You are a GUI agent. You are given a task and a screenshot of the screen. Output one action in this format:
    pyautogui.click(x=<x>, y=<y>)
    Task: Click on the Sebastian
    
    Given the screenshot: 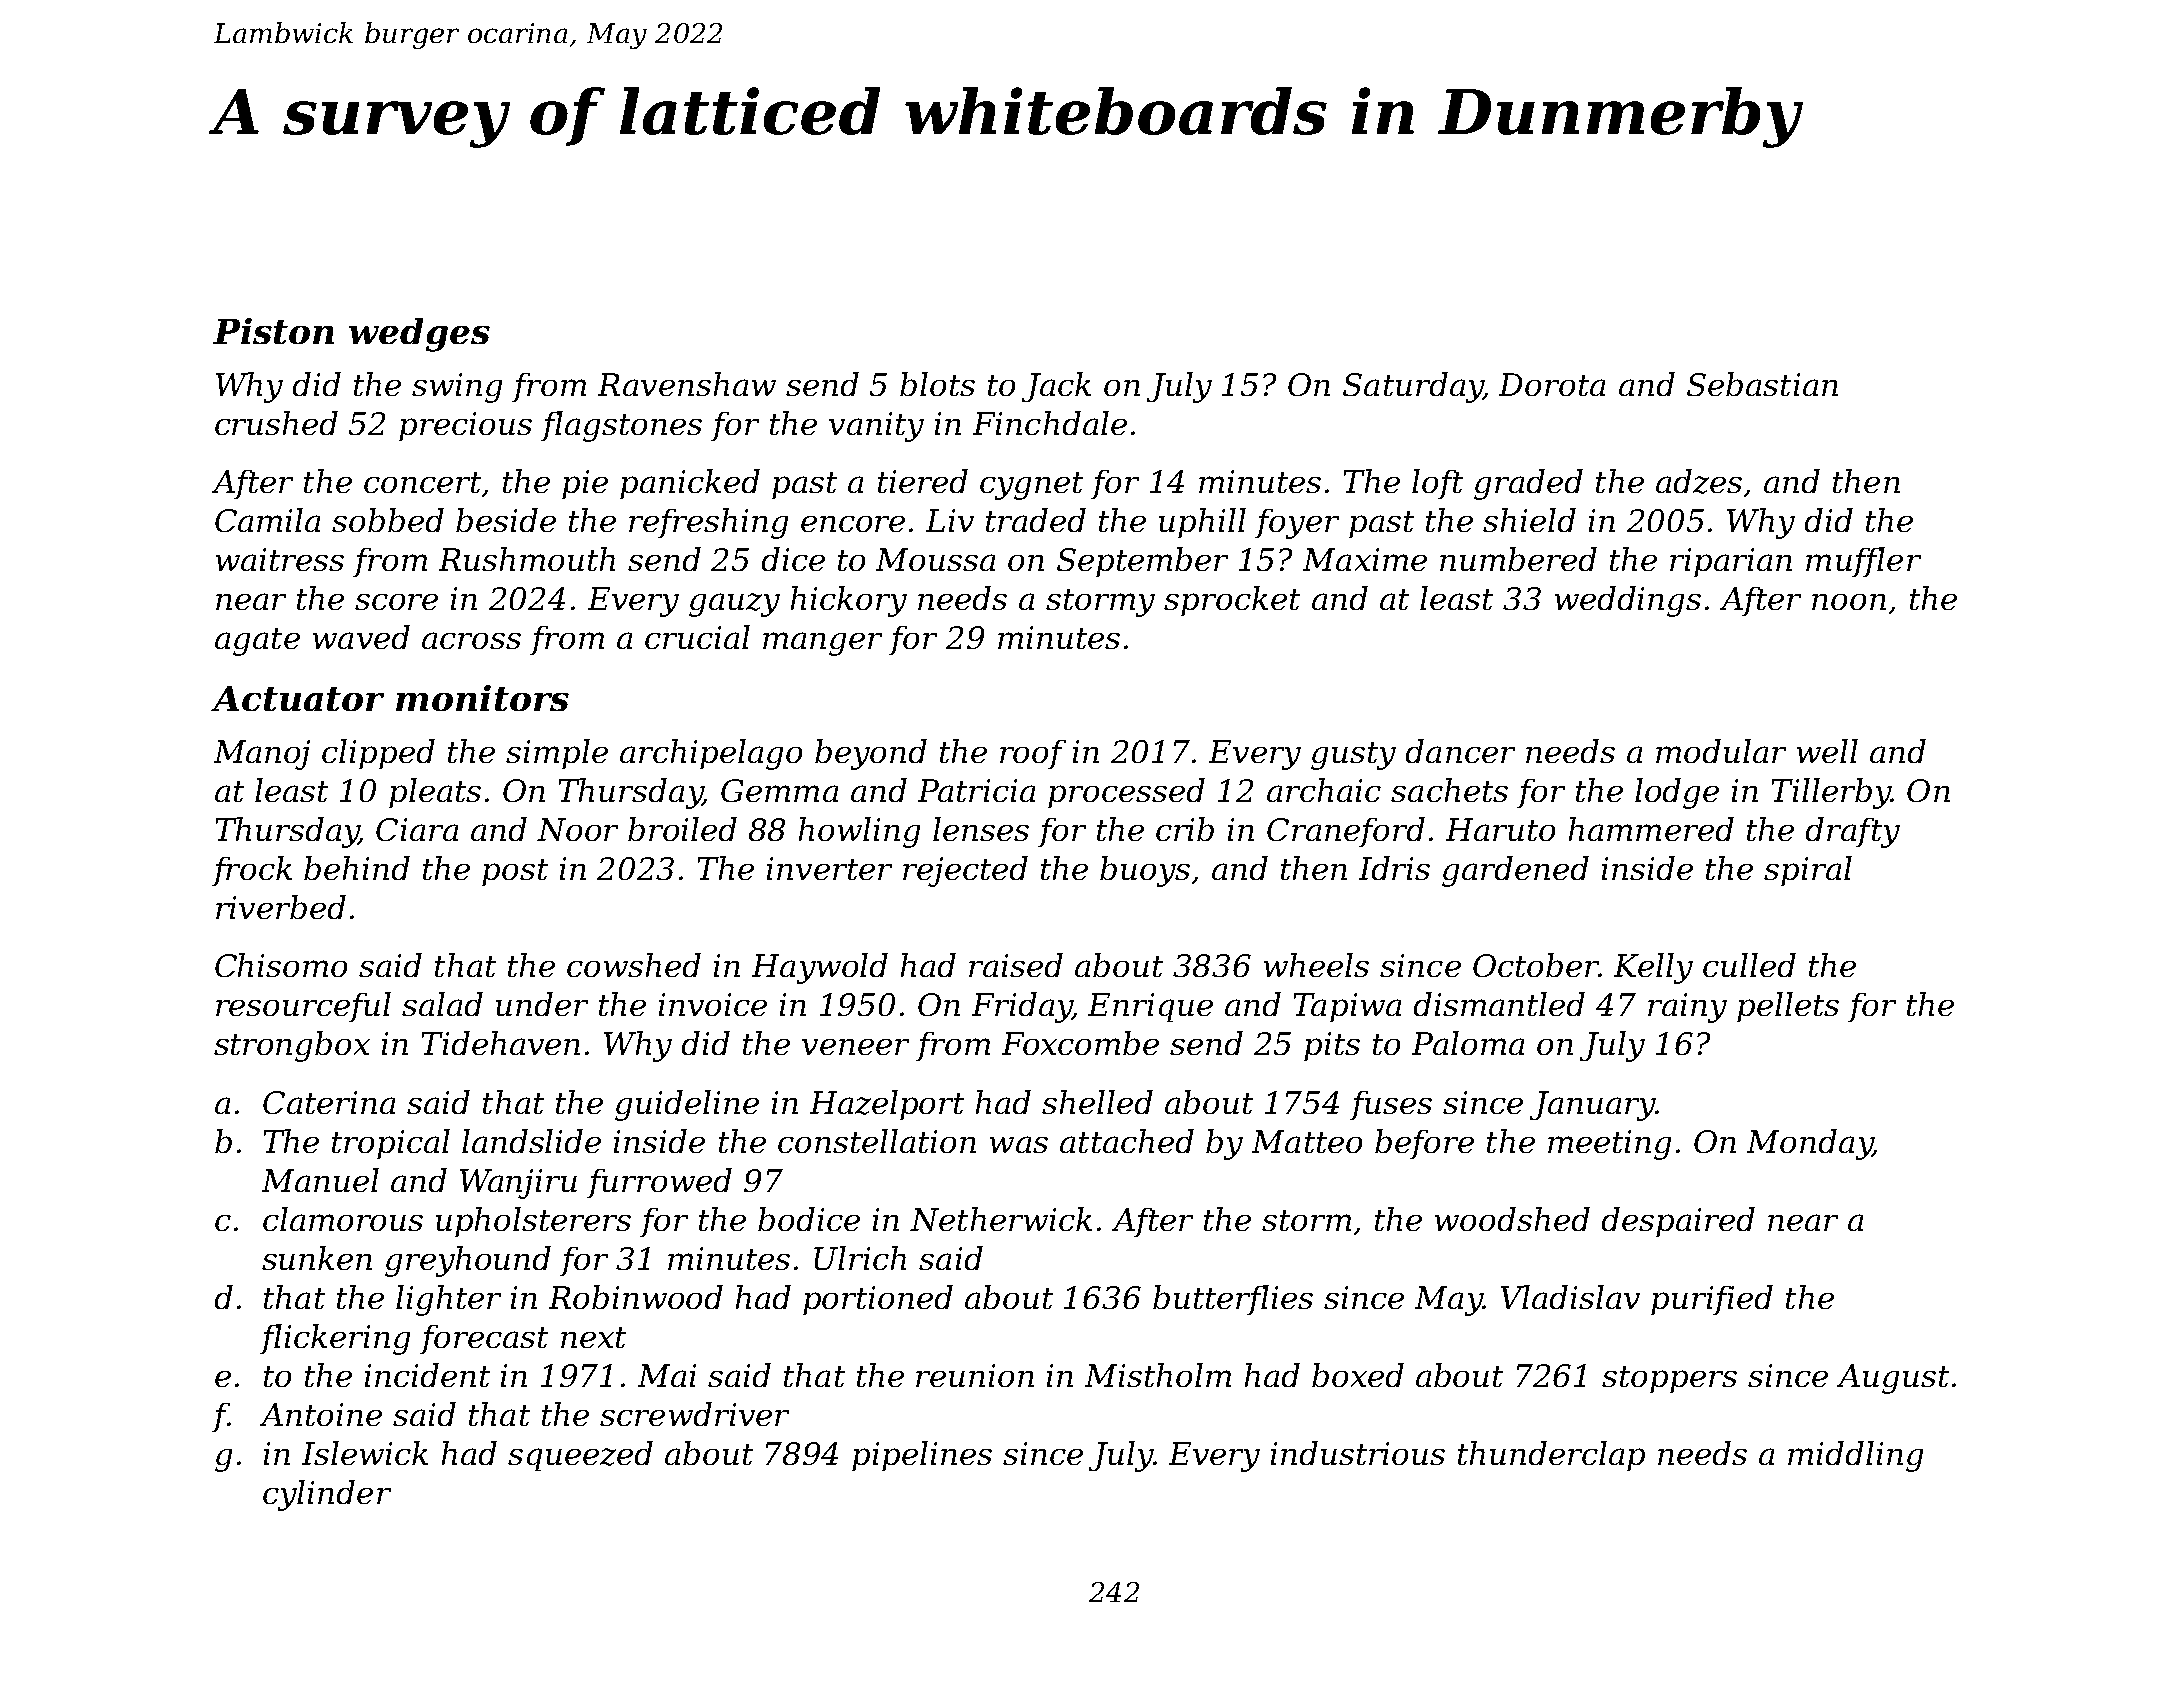 What is the action you would take?
    pyautogui.click(x=1762, y=384)
